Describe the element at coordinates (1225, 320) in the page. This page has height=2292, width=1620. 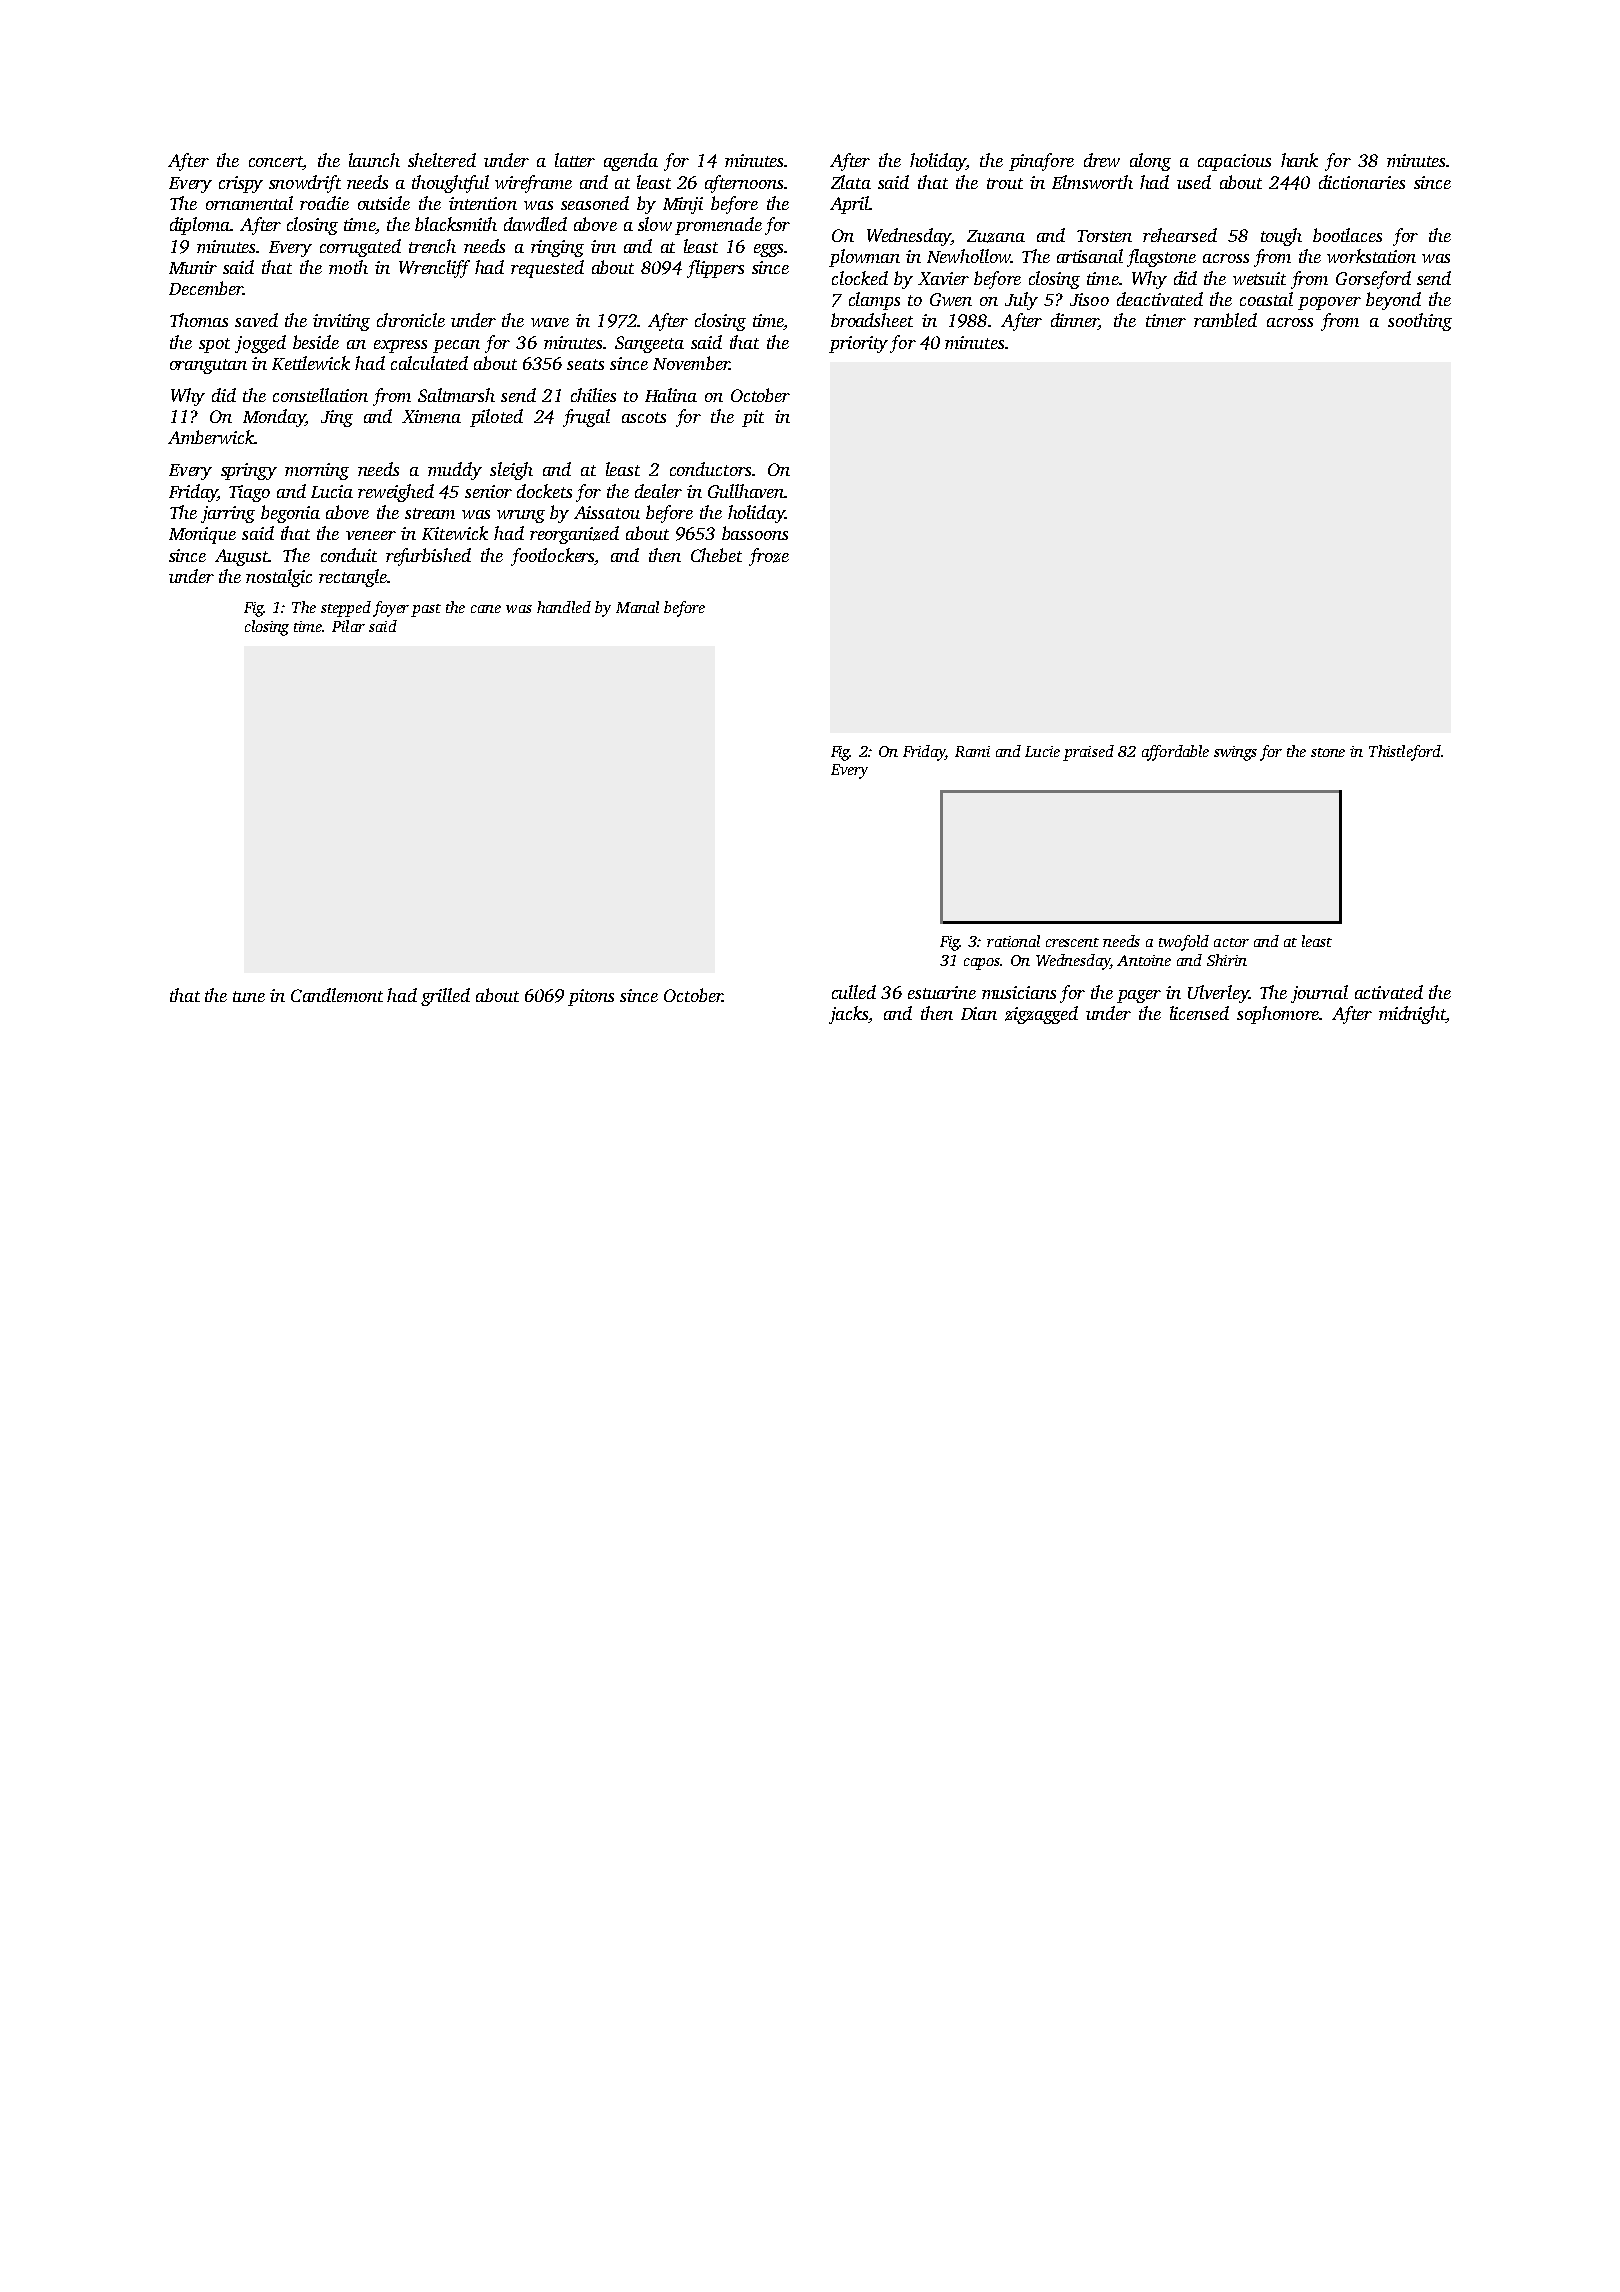
I see `rambled` at that location.
